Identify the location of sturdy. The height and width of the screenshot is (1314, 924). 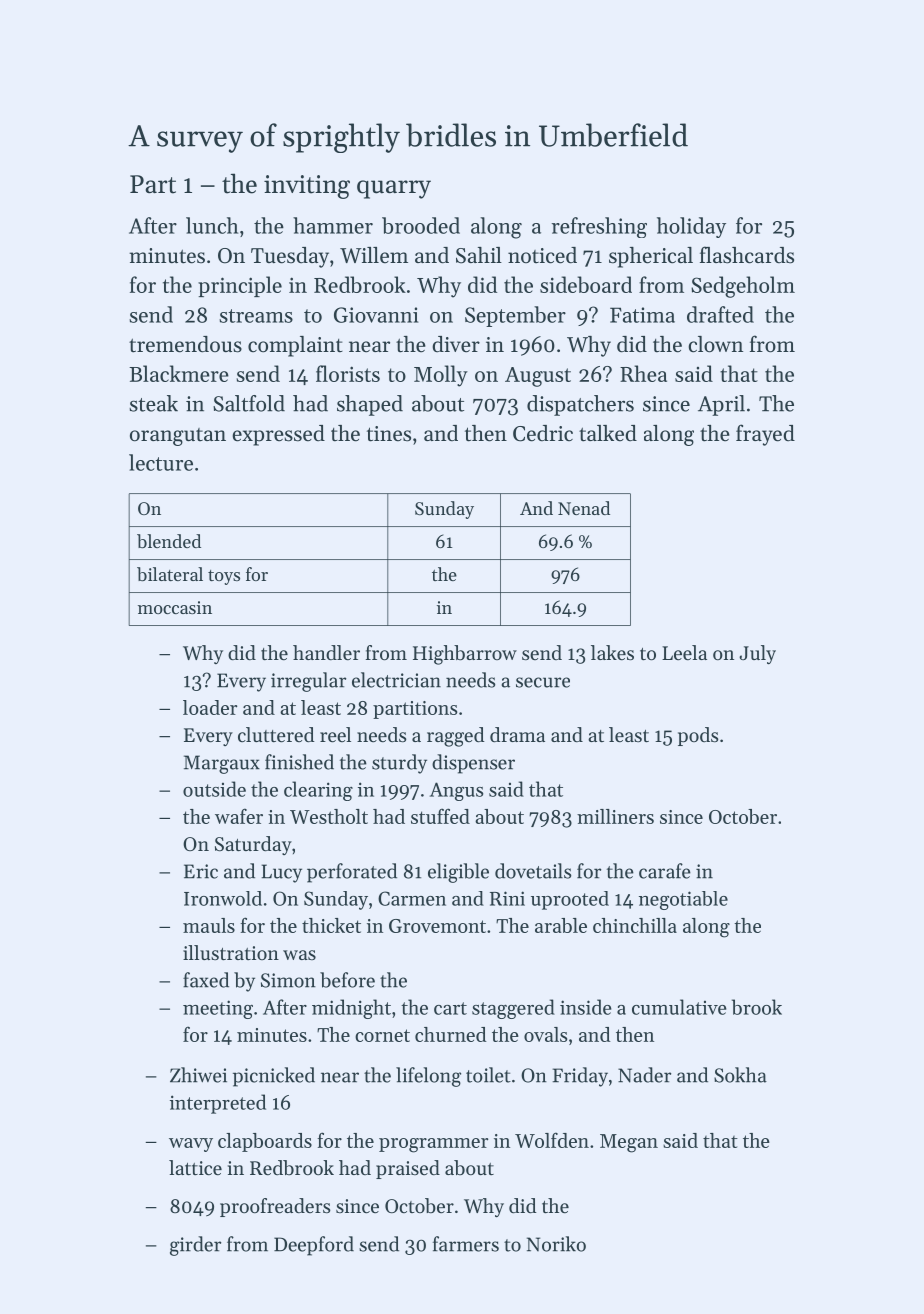
(399, 764).
